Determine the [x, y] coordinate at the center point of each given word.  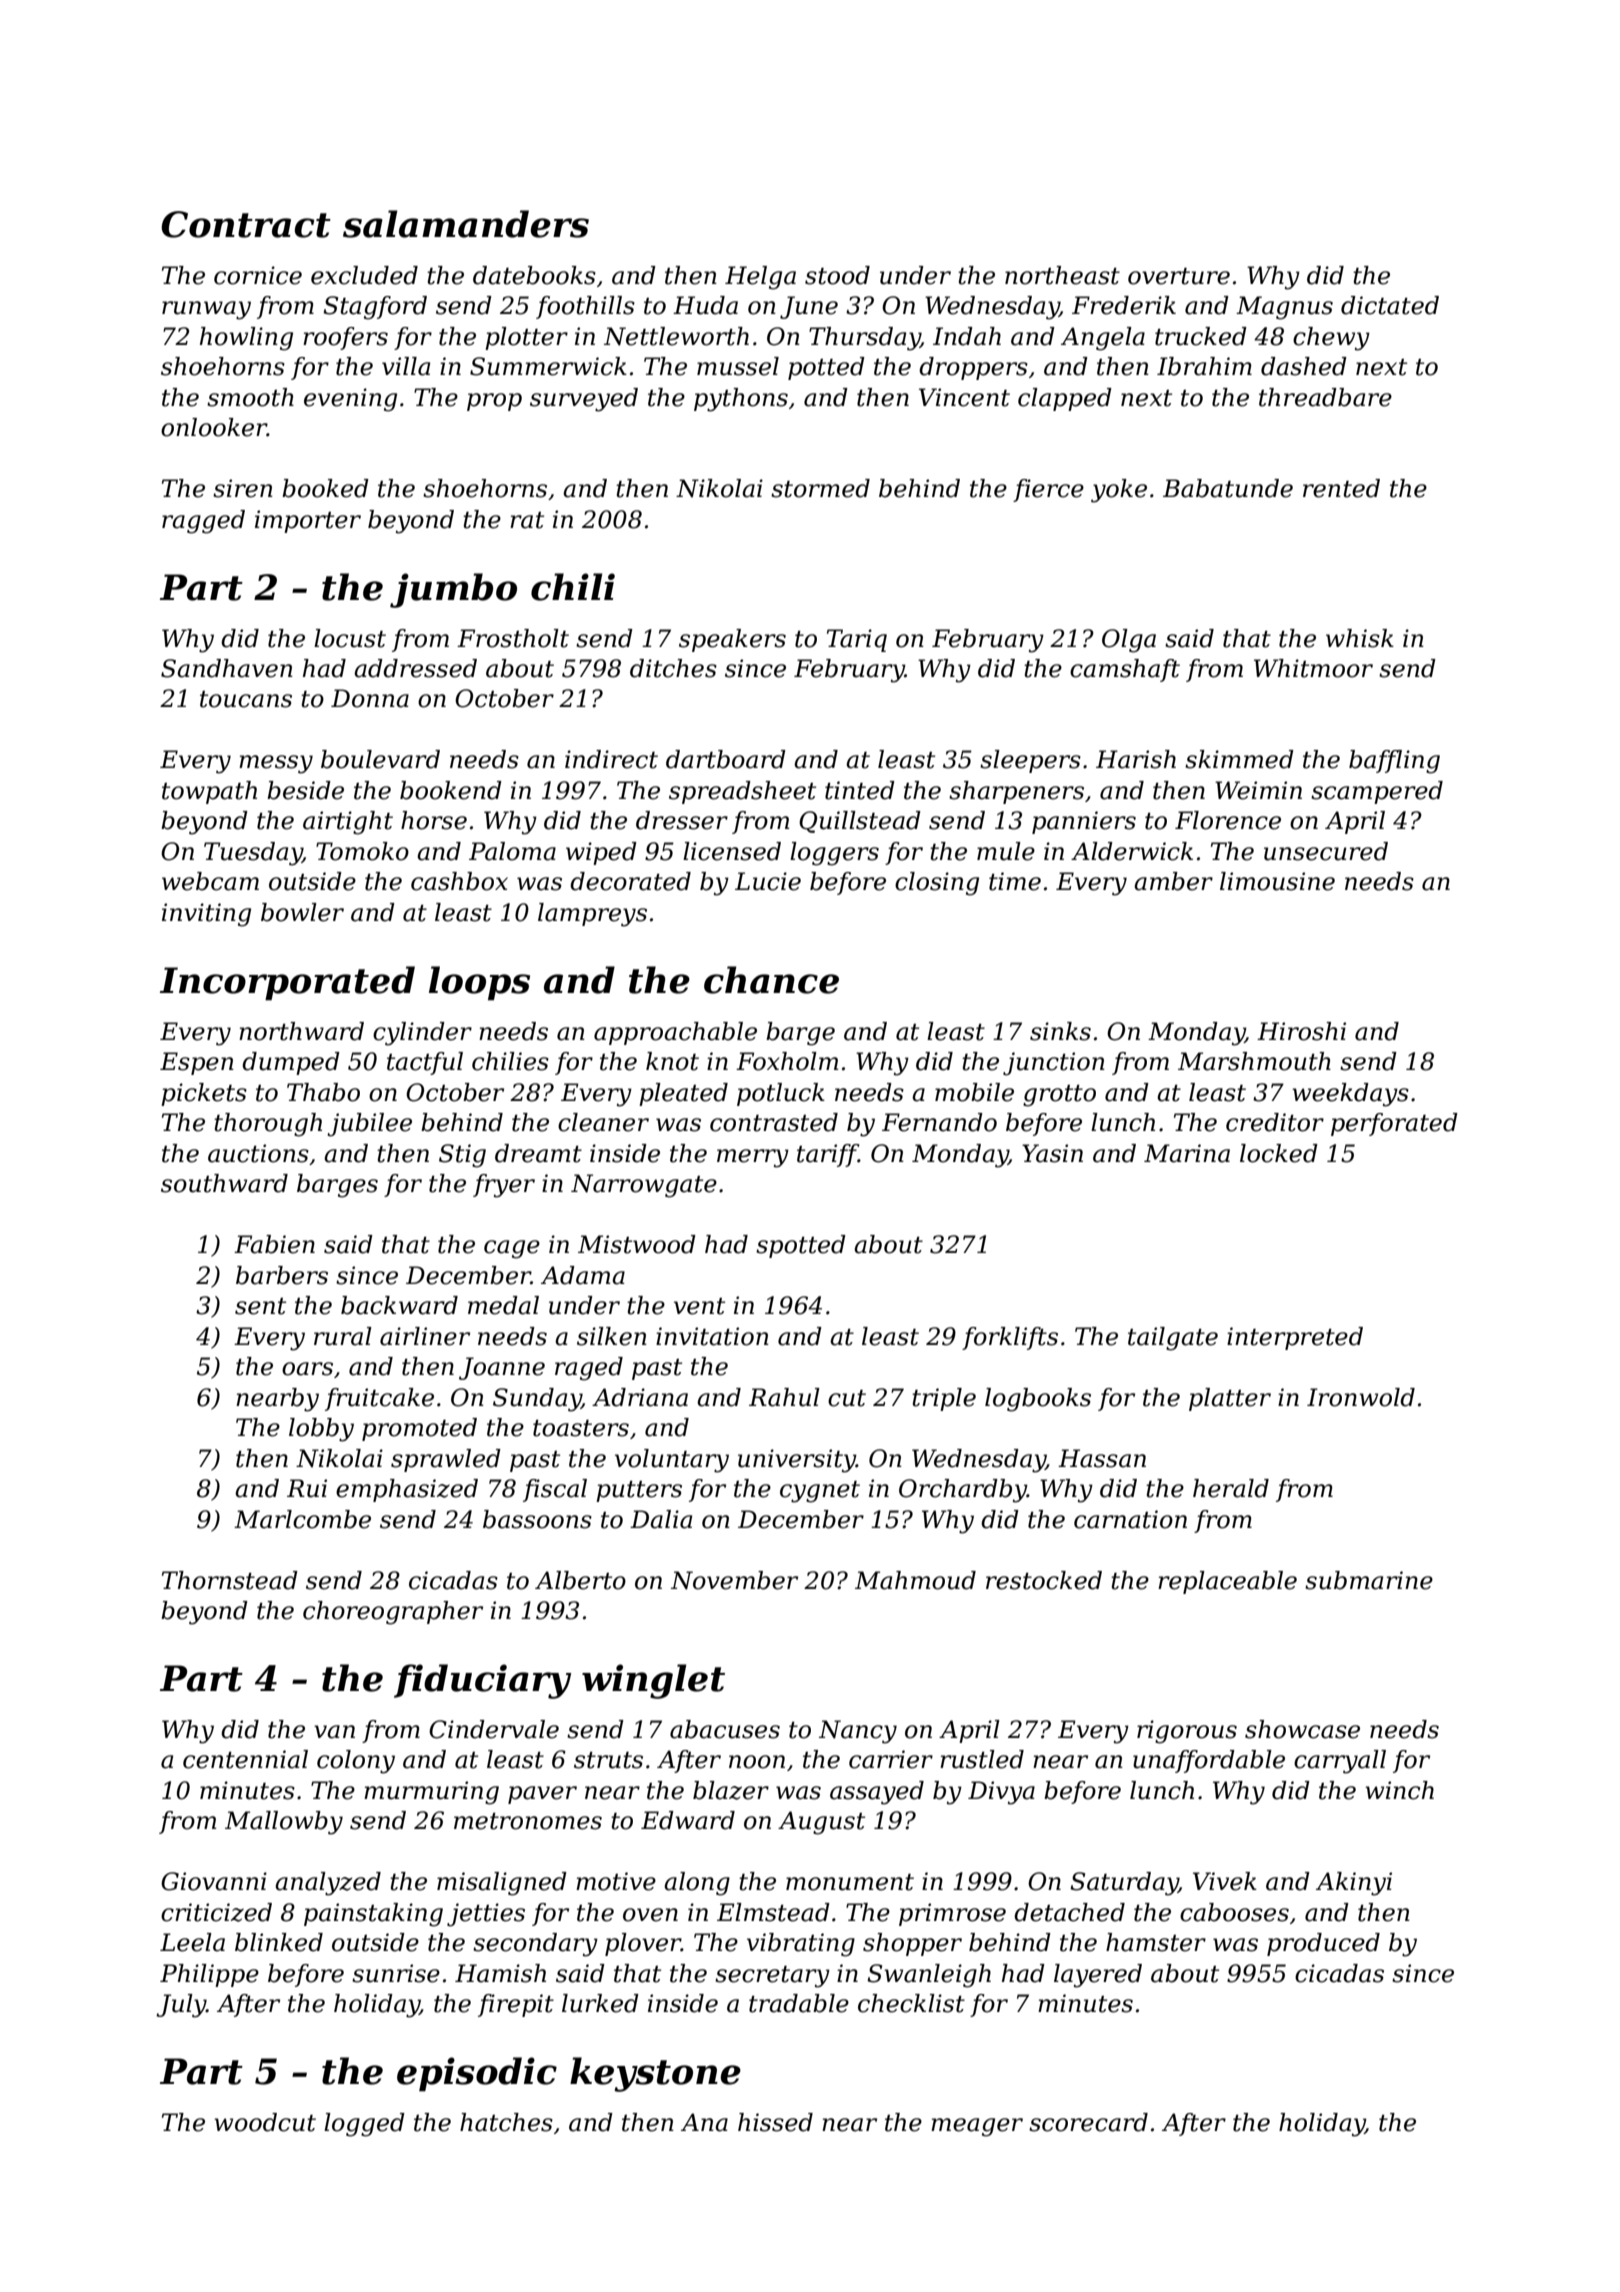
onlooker [214, 427]
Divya [1001, 1793]
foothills [585, 307]
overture [1179, 276]
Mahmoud [915, 1580]
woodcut [265, 2122]
